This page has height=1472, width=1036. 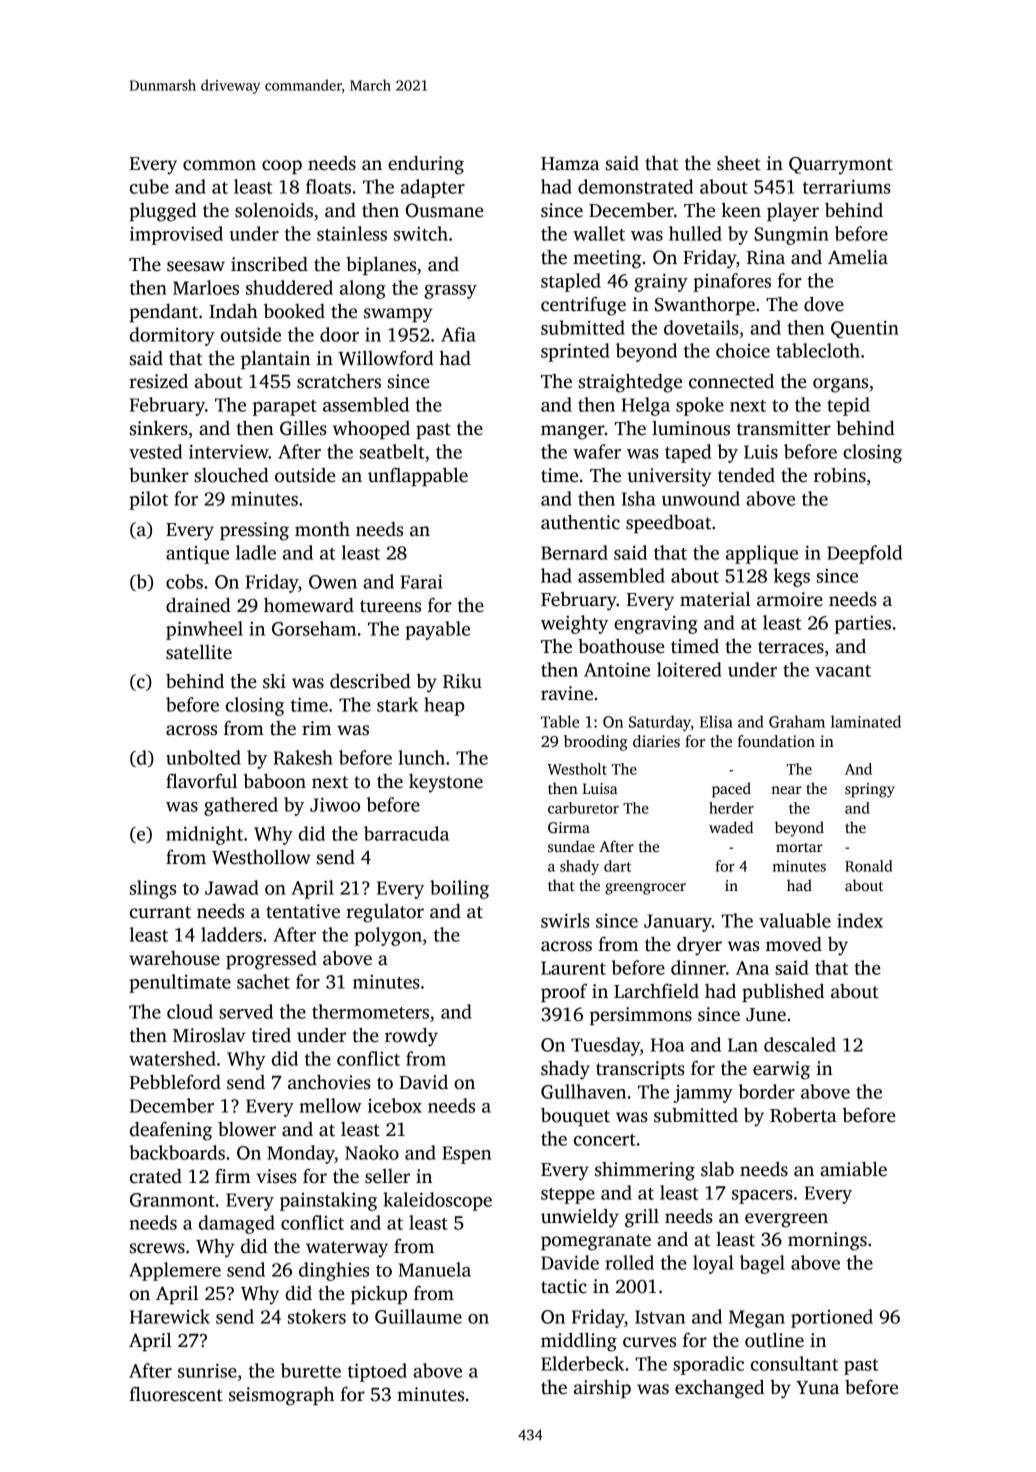 What do you see at coordinates (271, 1035) in the page?
I see `tired` at bounding box center [271, 1035].
